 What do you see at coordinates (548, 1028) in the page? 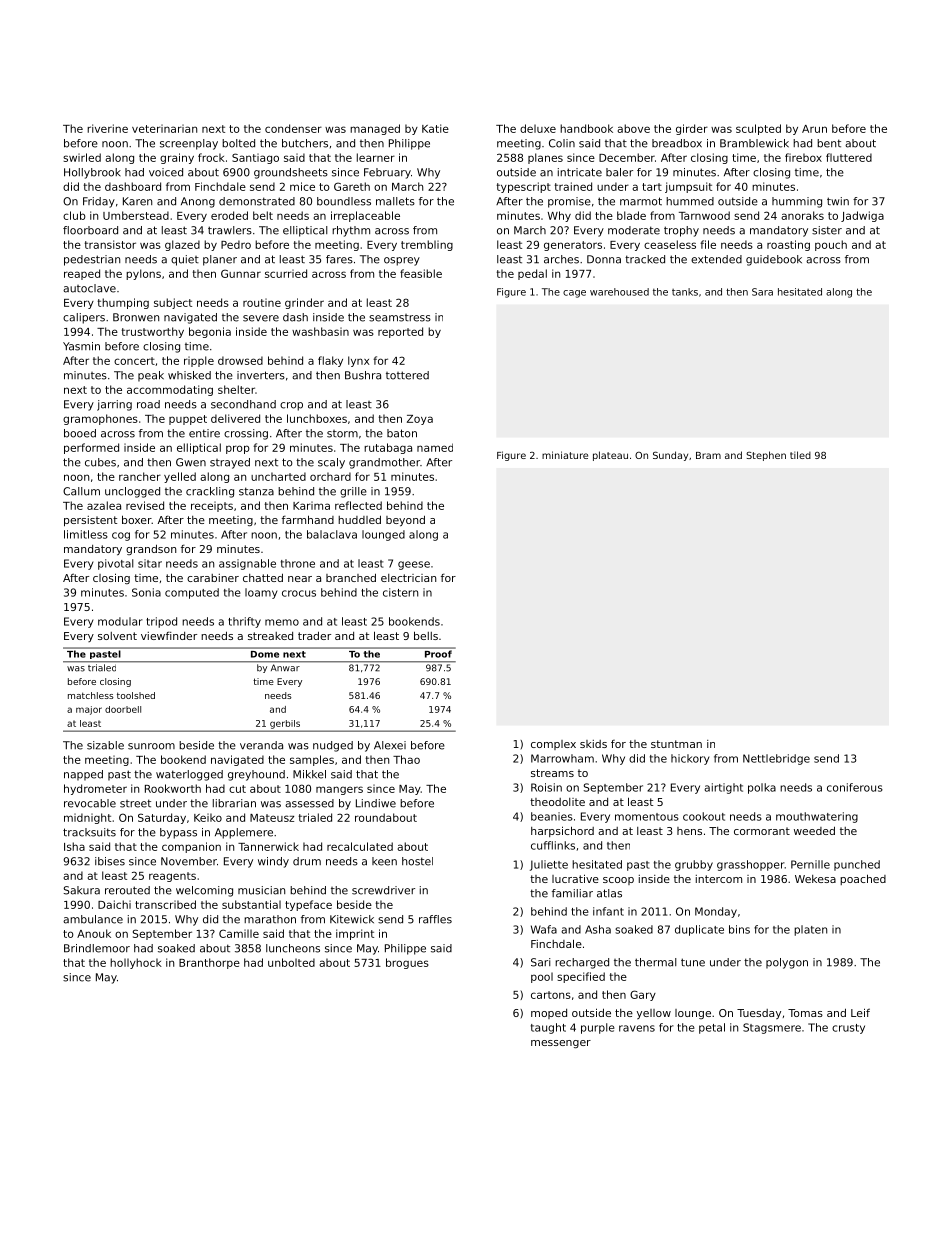
I see `taught` at bounding box center [548, 1028].
